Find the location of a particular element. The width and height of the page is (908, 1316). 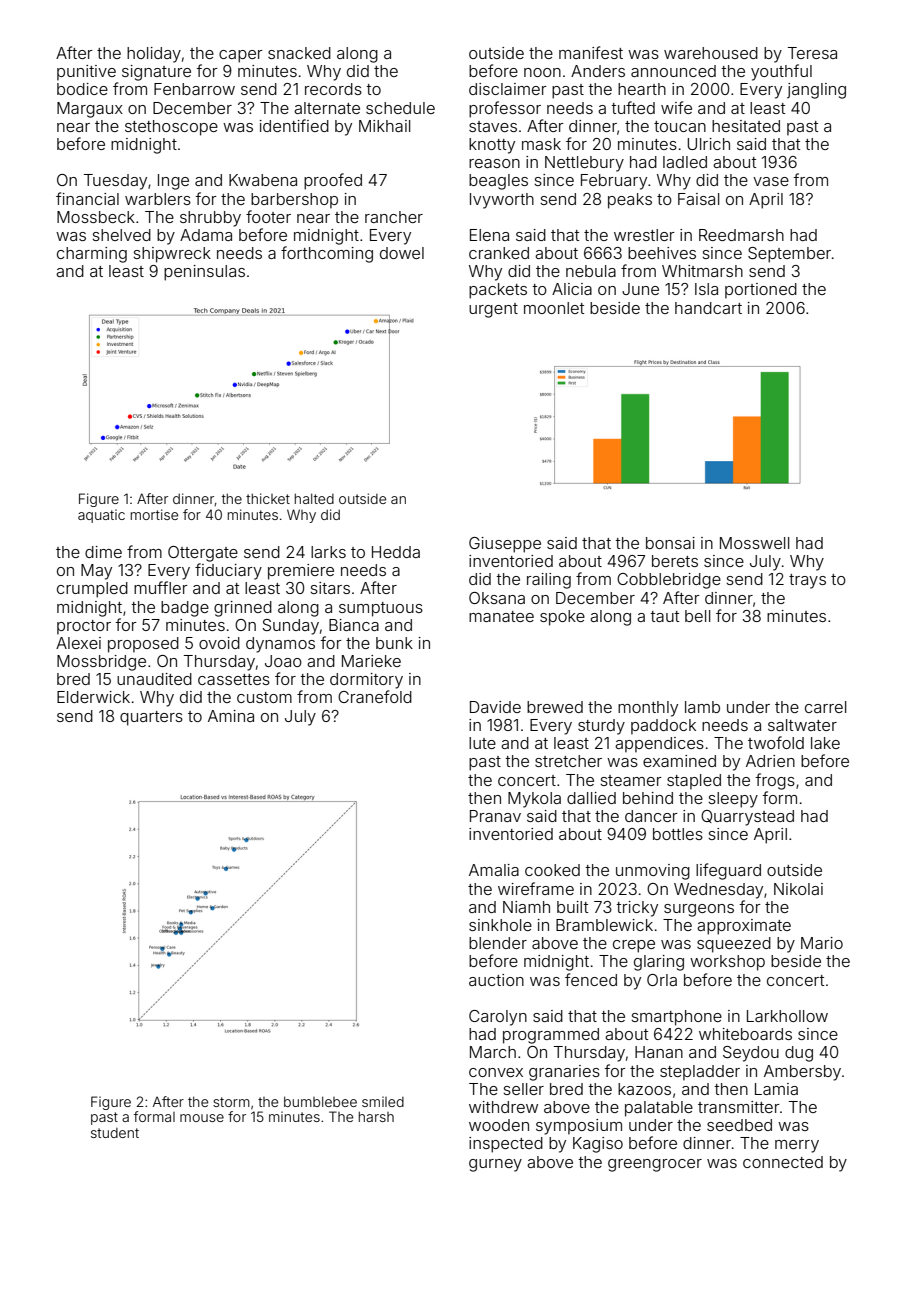

aquatic is located at coordinates (101, 516).
